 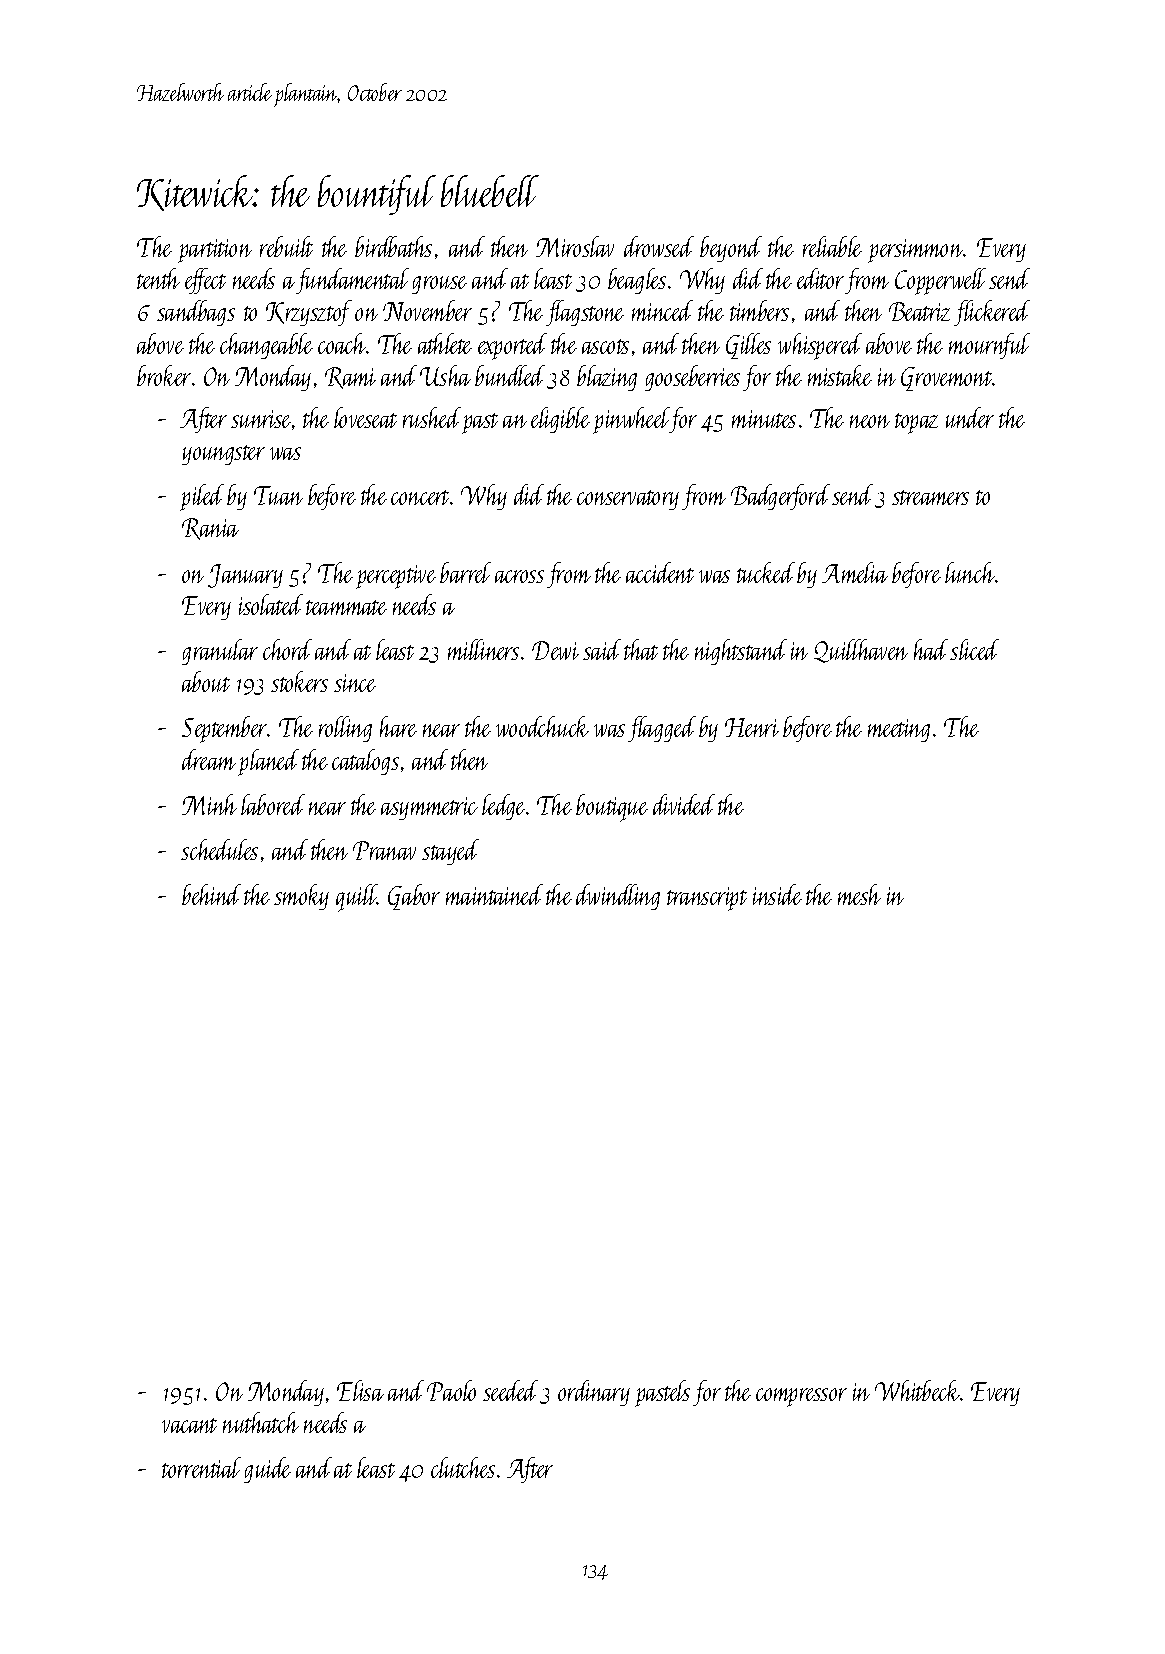 I want to click on Amelia, so click(x=855, y=572).
